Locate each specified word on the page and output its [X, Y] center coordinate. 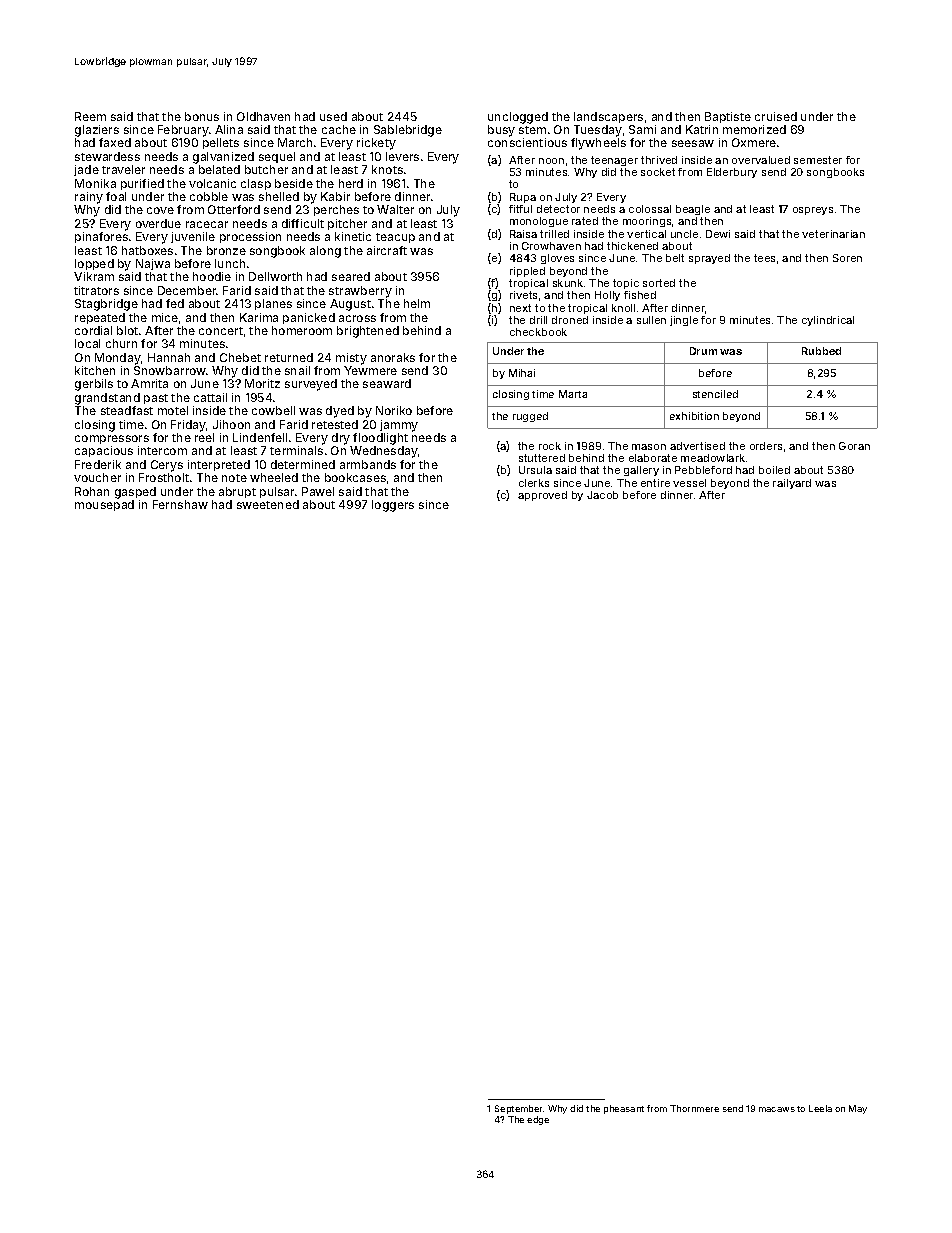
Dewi [718, 234]
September [518, 1109]
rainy [89, 198]
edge [538, 1120]
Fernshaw [180, 504]
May [858, 1109]
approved [542, 496]
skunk [568, 283]
